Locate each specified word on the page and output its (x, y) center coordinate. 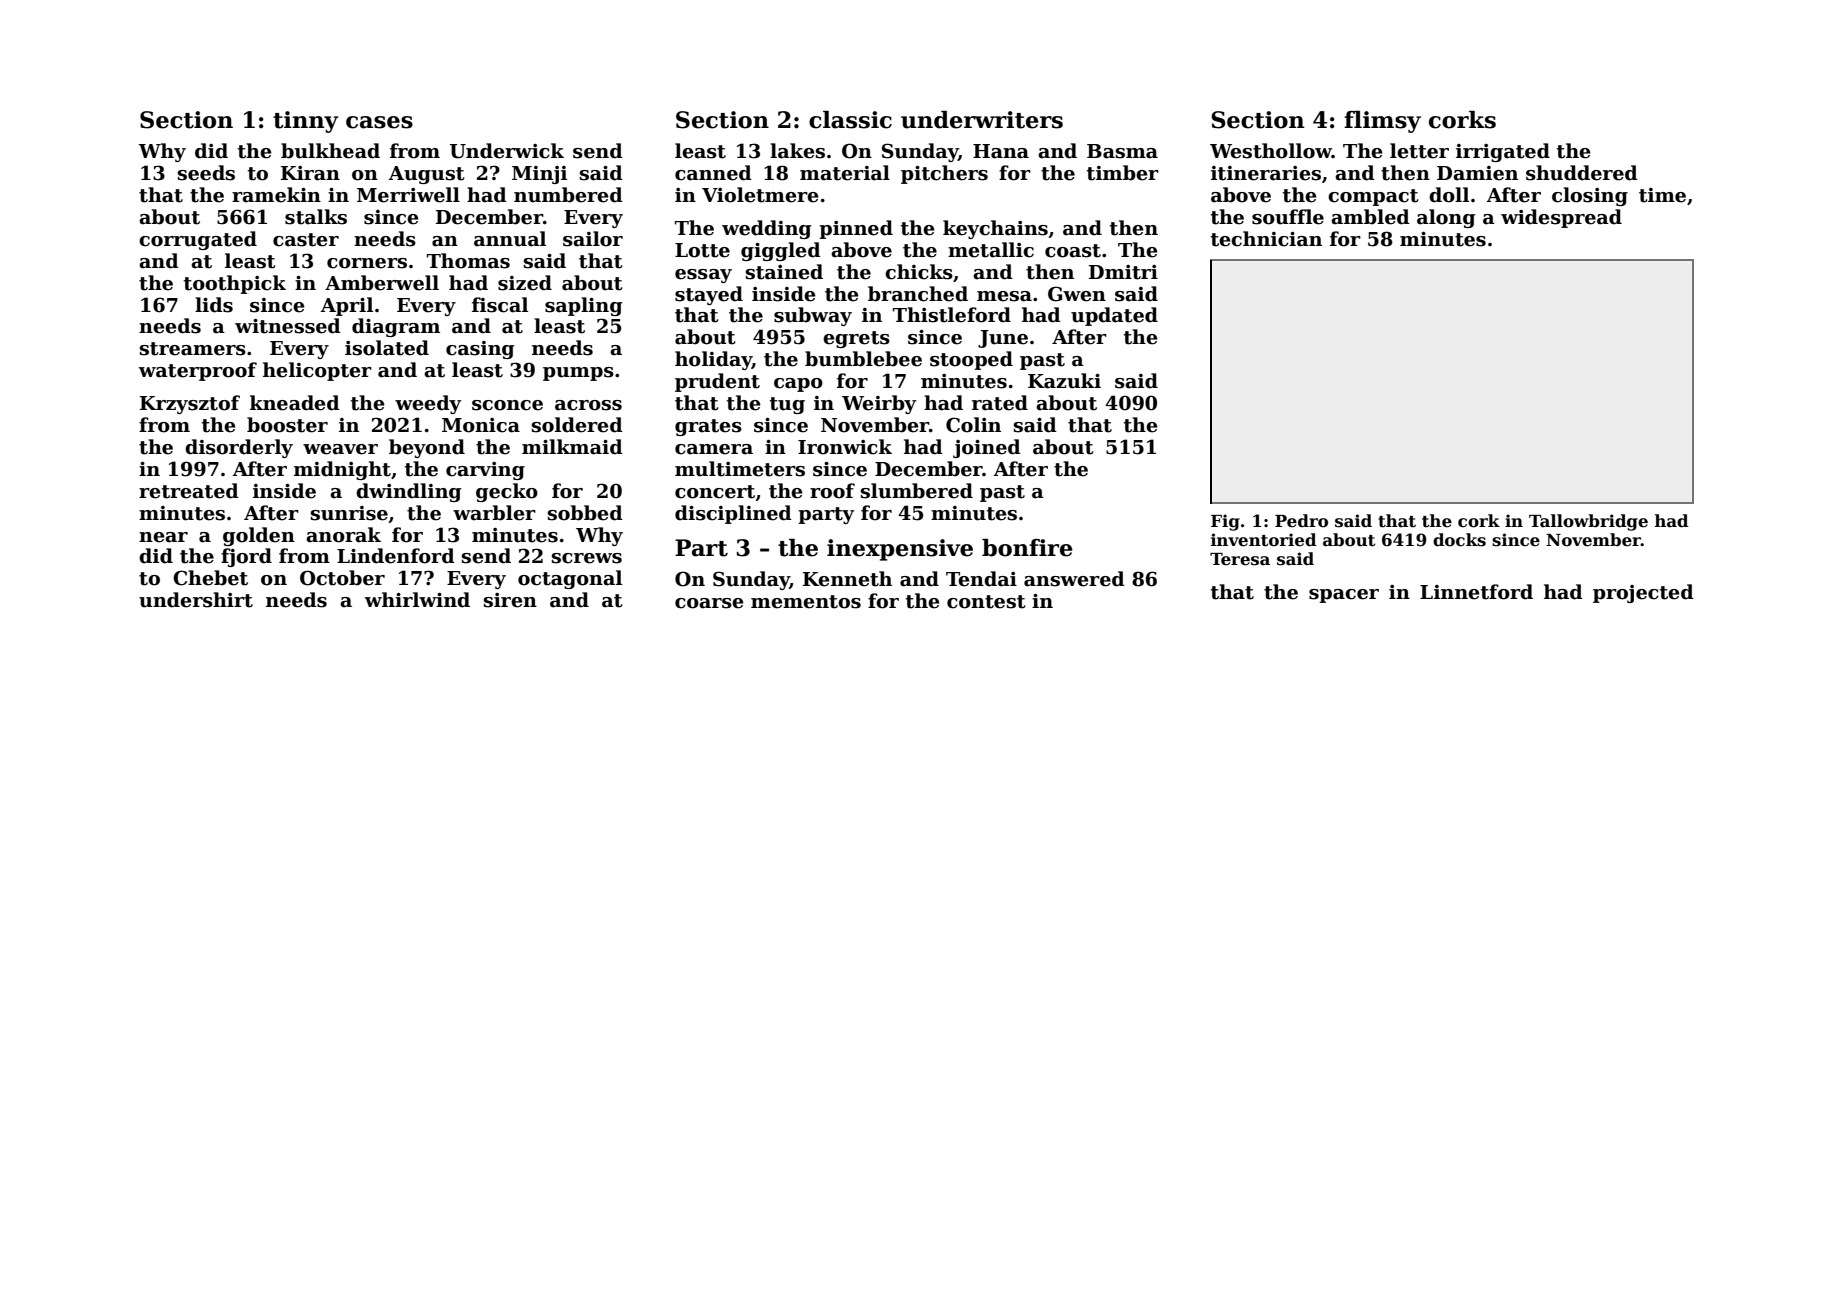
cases (379, 122)
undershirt (196, 600)
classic (850, 120)
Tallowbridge (1588, 522)
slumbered (917, 491)
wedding (766, 229)
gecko (507, 492)
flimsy (1382, 122)
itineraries (1266, 173)
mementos (806, 602)
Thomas (468, 261)
